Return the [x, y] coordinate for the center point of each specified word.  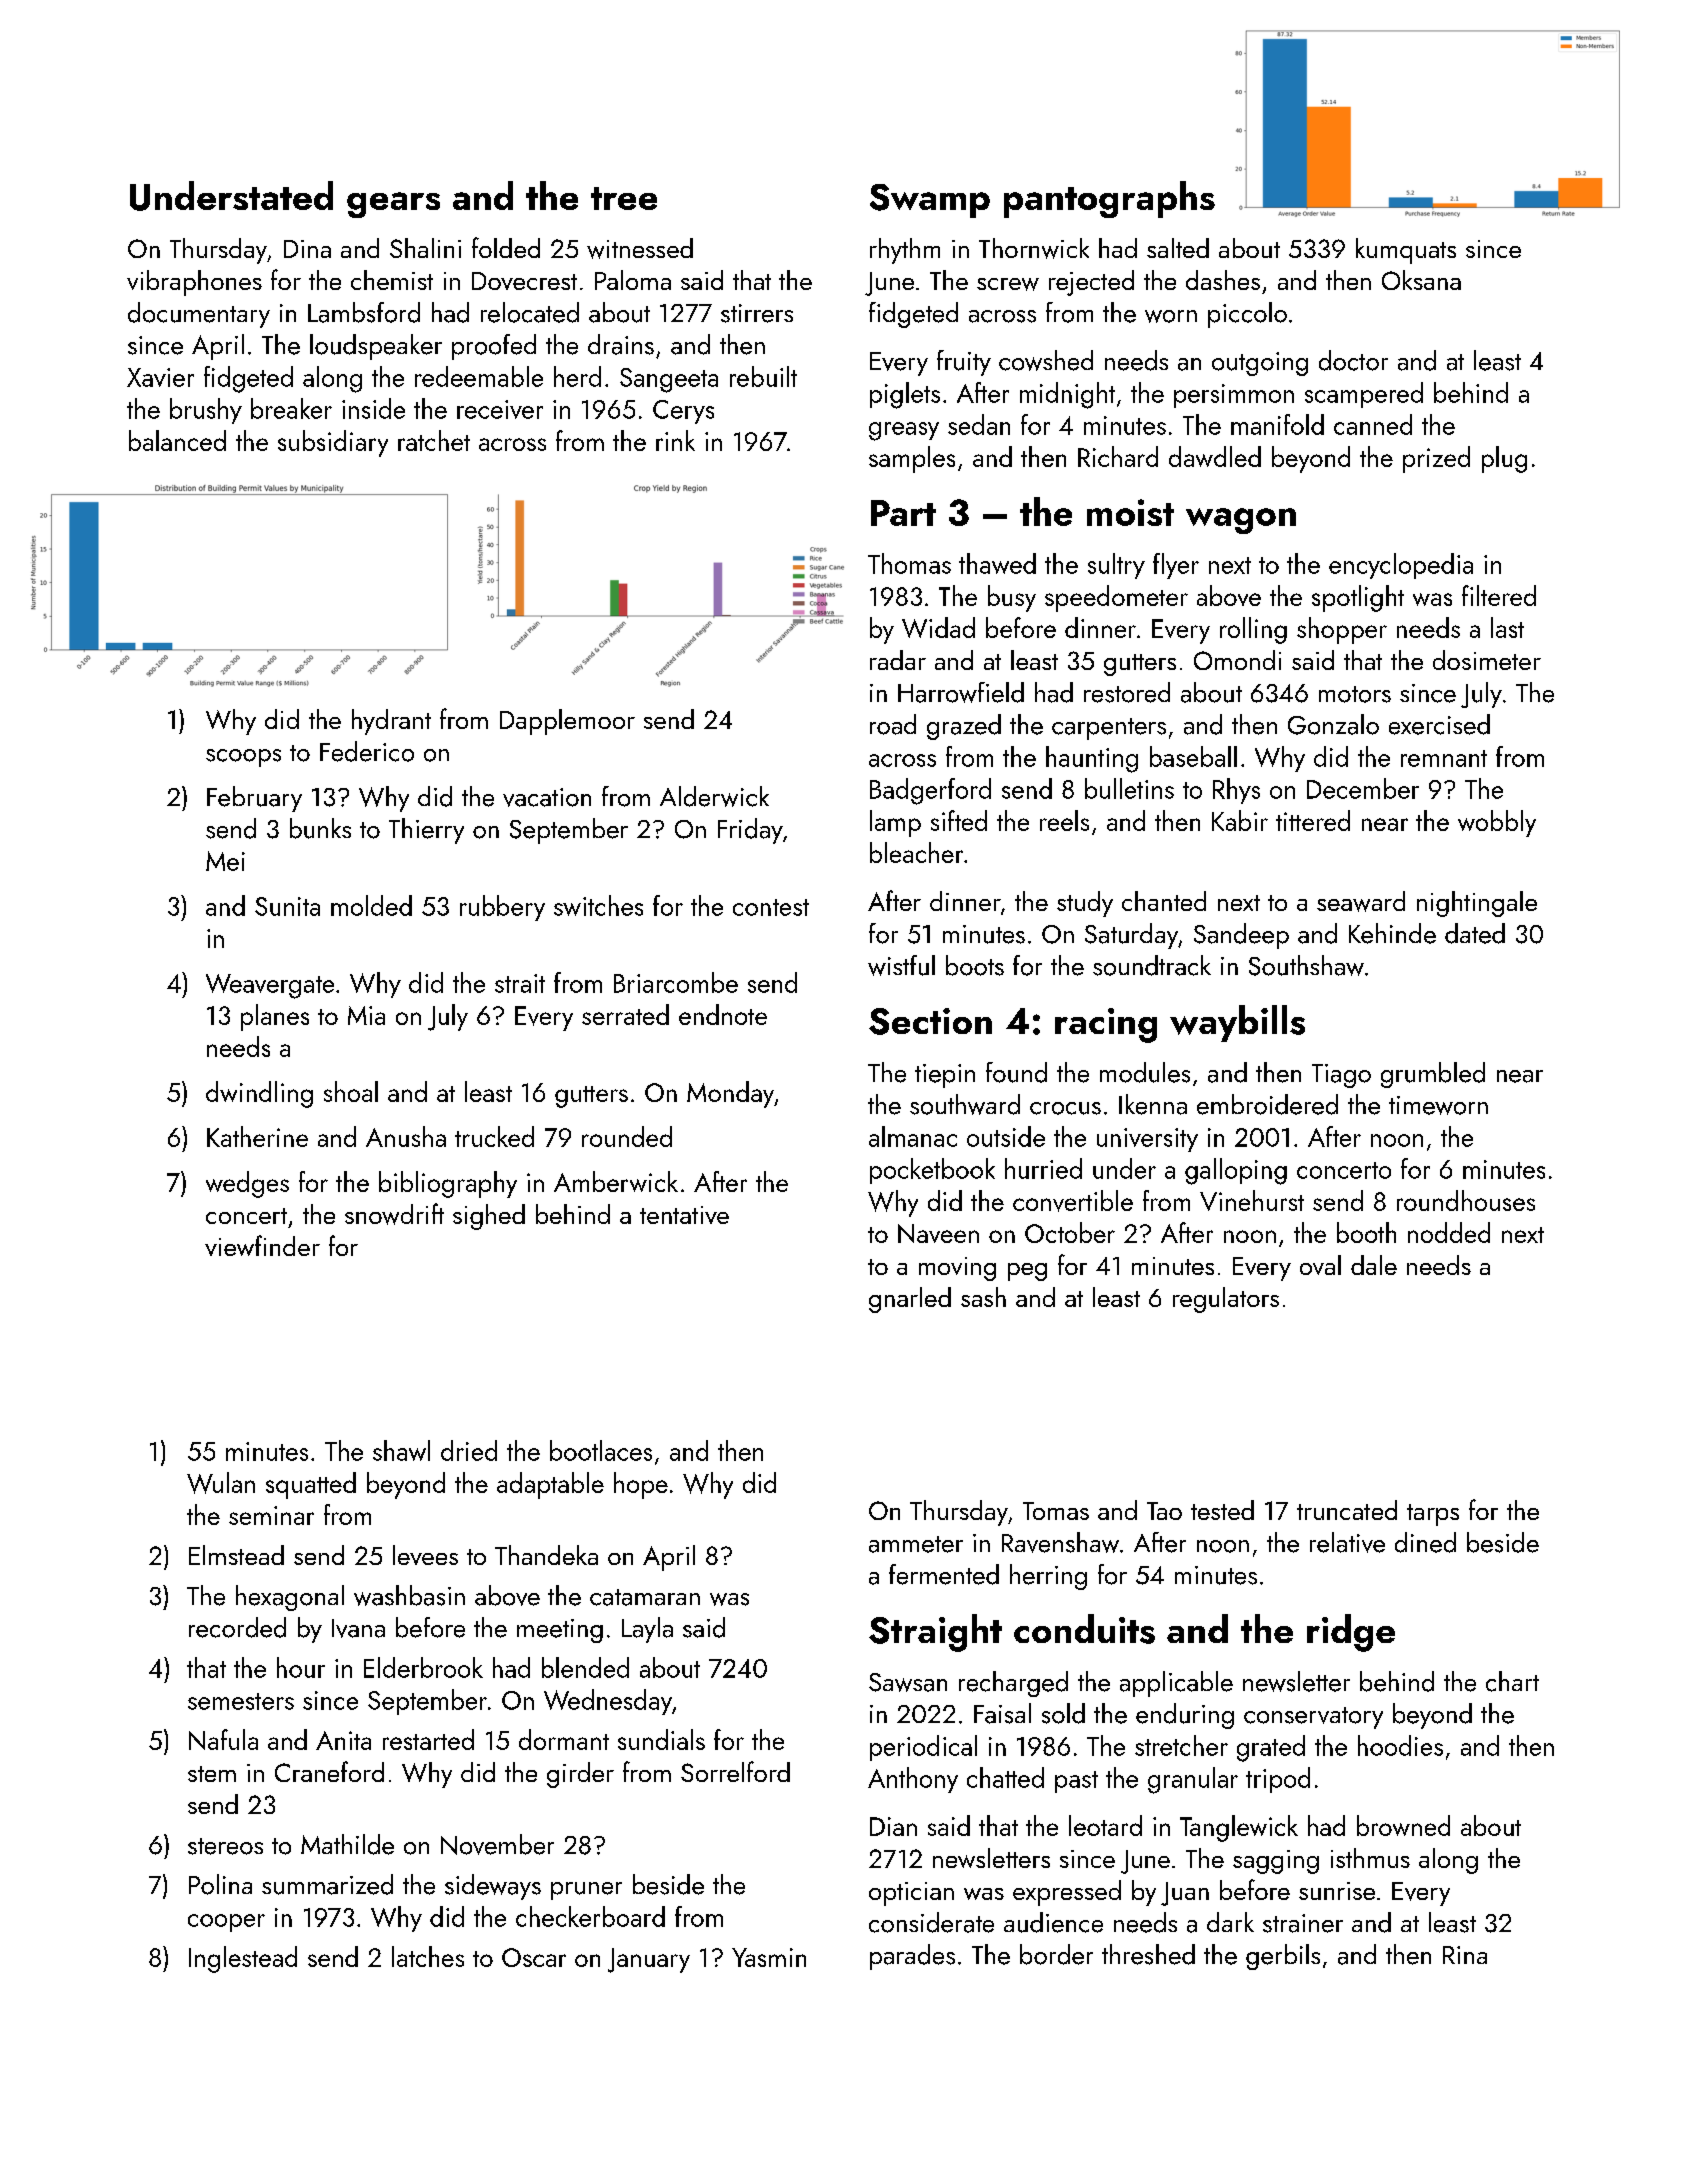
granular [1193, 1780]
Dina [307, 249]
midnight [1067, 395]
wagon [1241, 521]
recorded [237, 1627]
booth [1366, 1232]
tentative [684, 1215]
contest [771, 907]
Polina [220, 1884]
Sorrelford [735, 1771]
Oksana [1421, 280]
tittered [1313, 820]
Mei [225, 861]
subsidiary [333, 443]
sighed [489, 1217]
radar [898, 660]
